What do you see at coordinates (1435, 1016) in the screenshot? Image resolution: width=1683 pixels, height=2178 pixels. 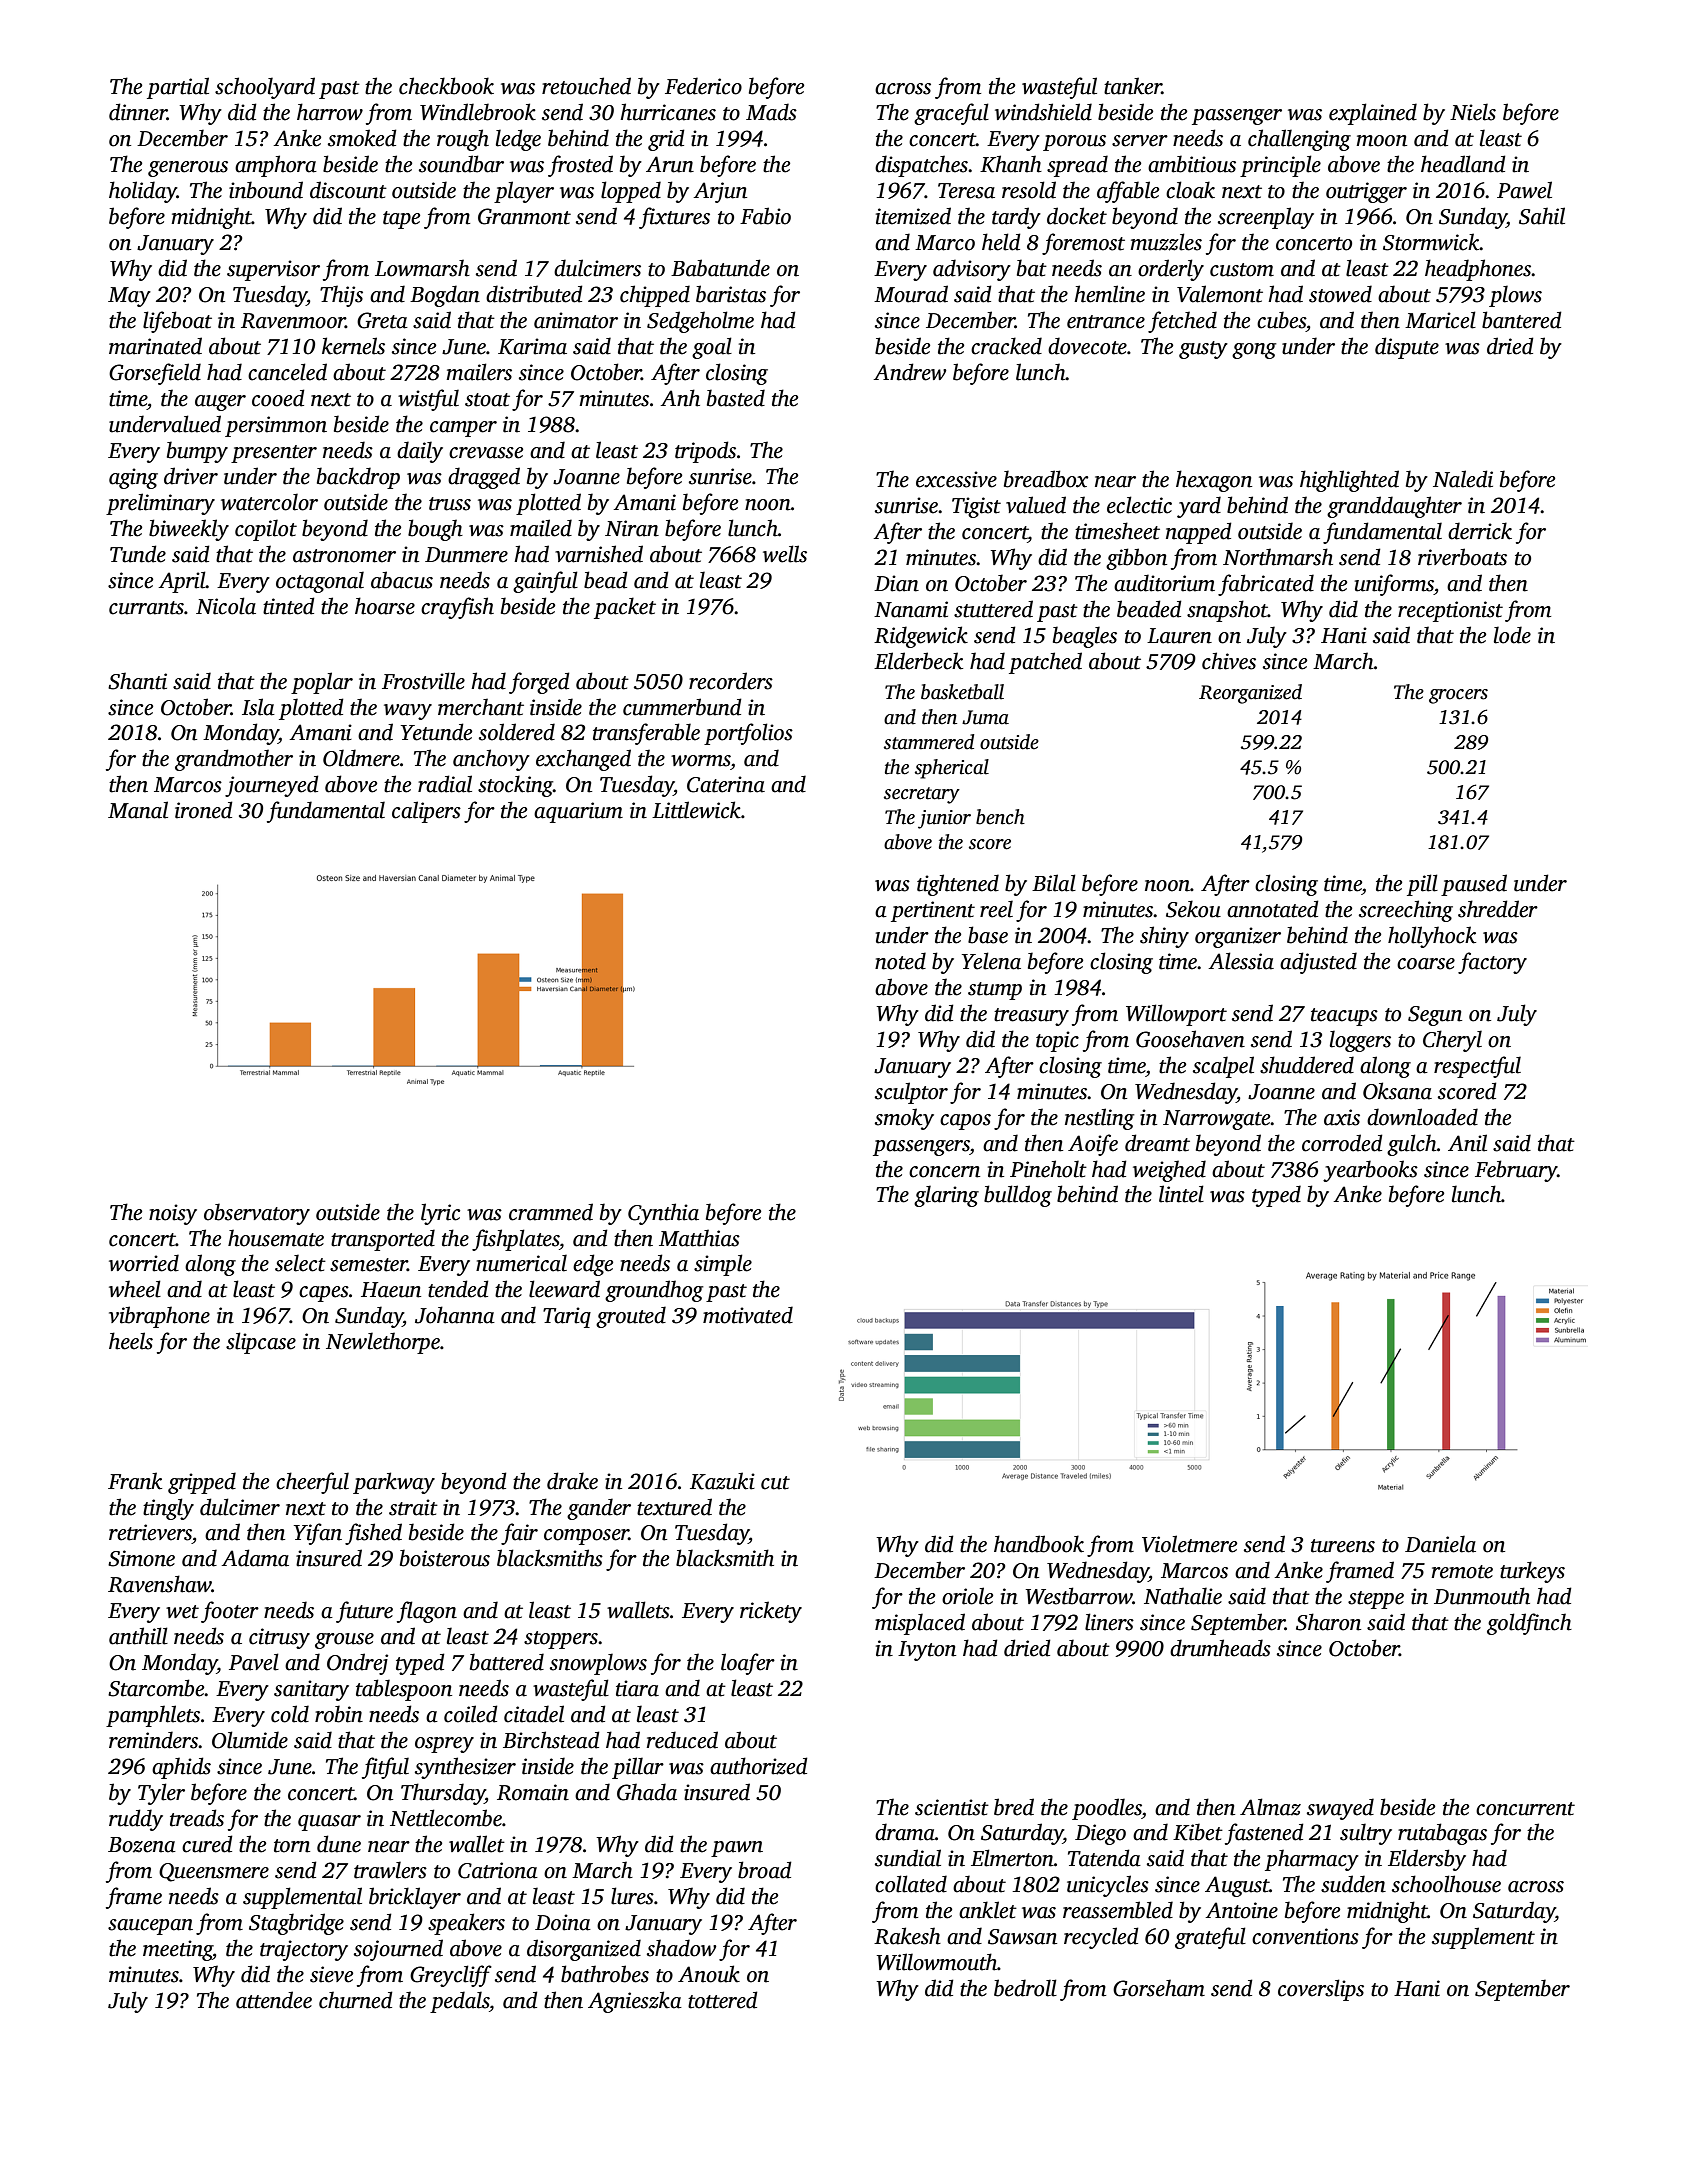 I see `Segun` at bounding box center [1435, 1016].
